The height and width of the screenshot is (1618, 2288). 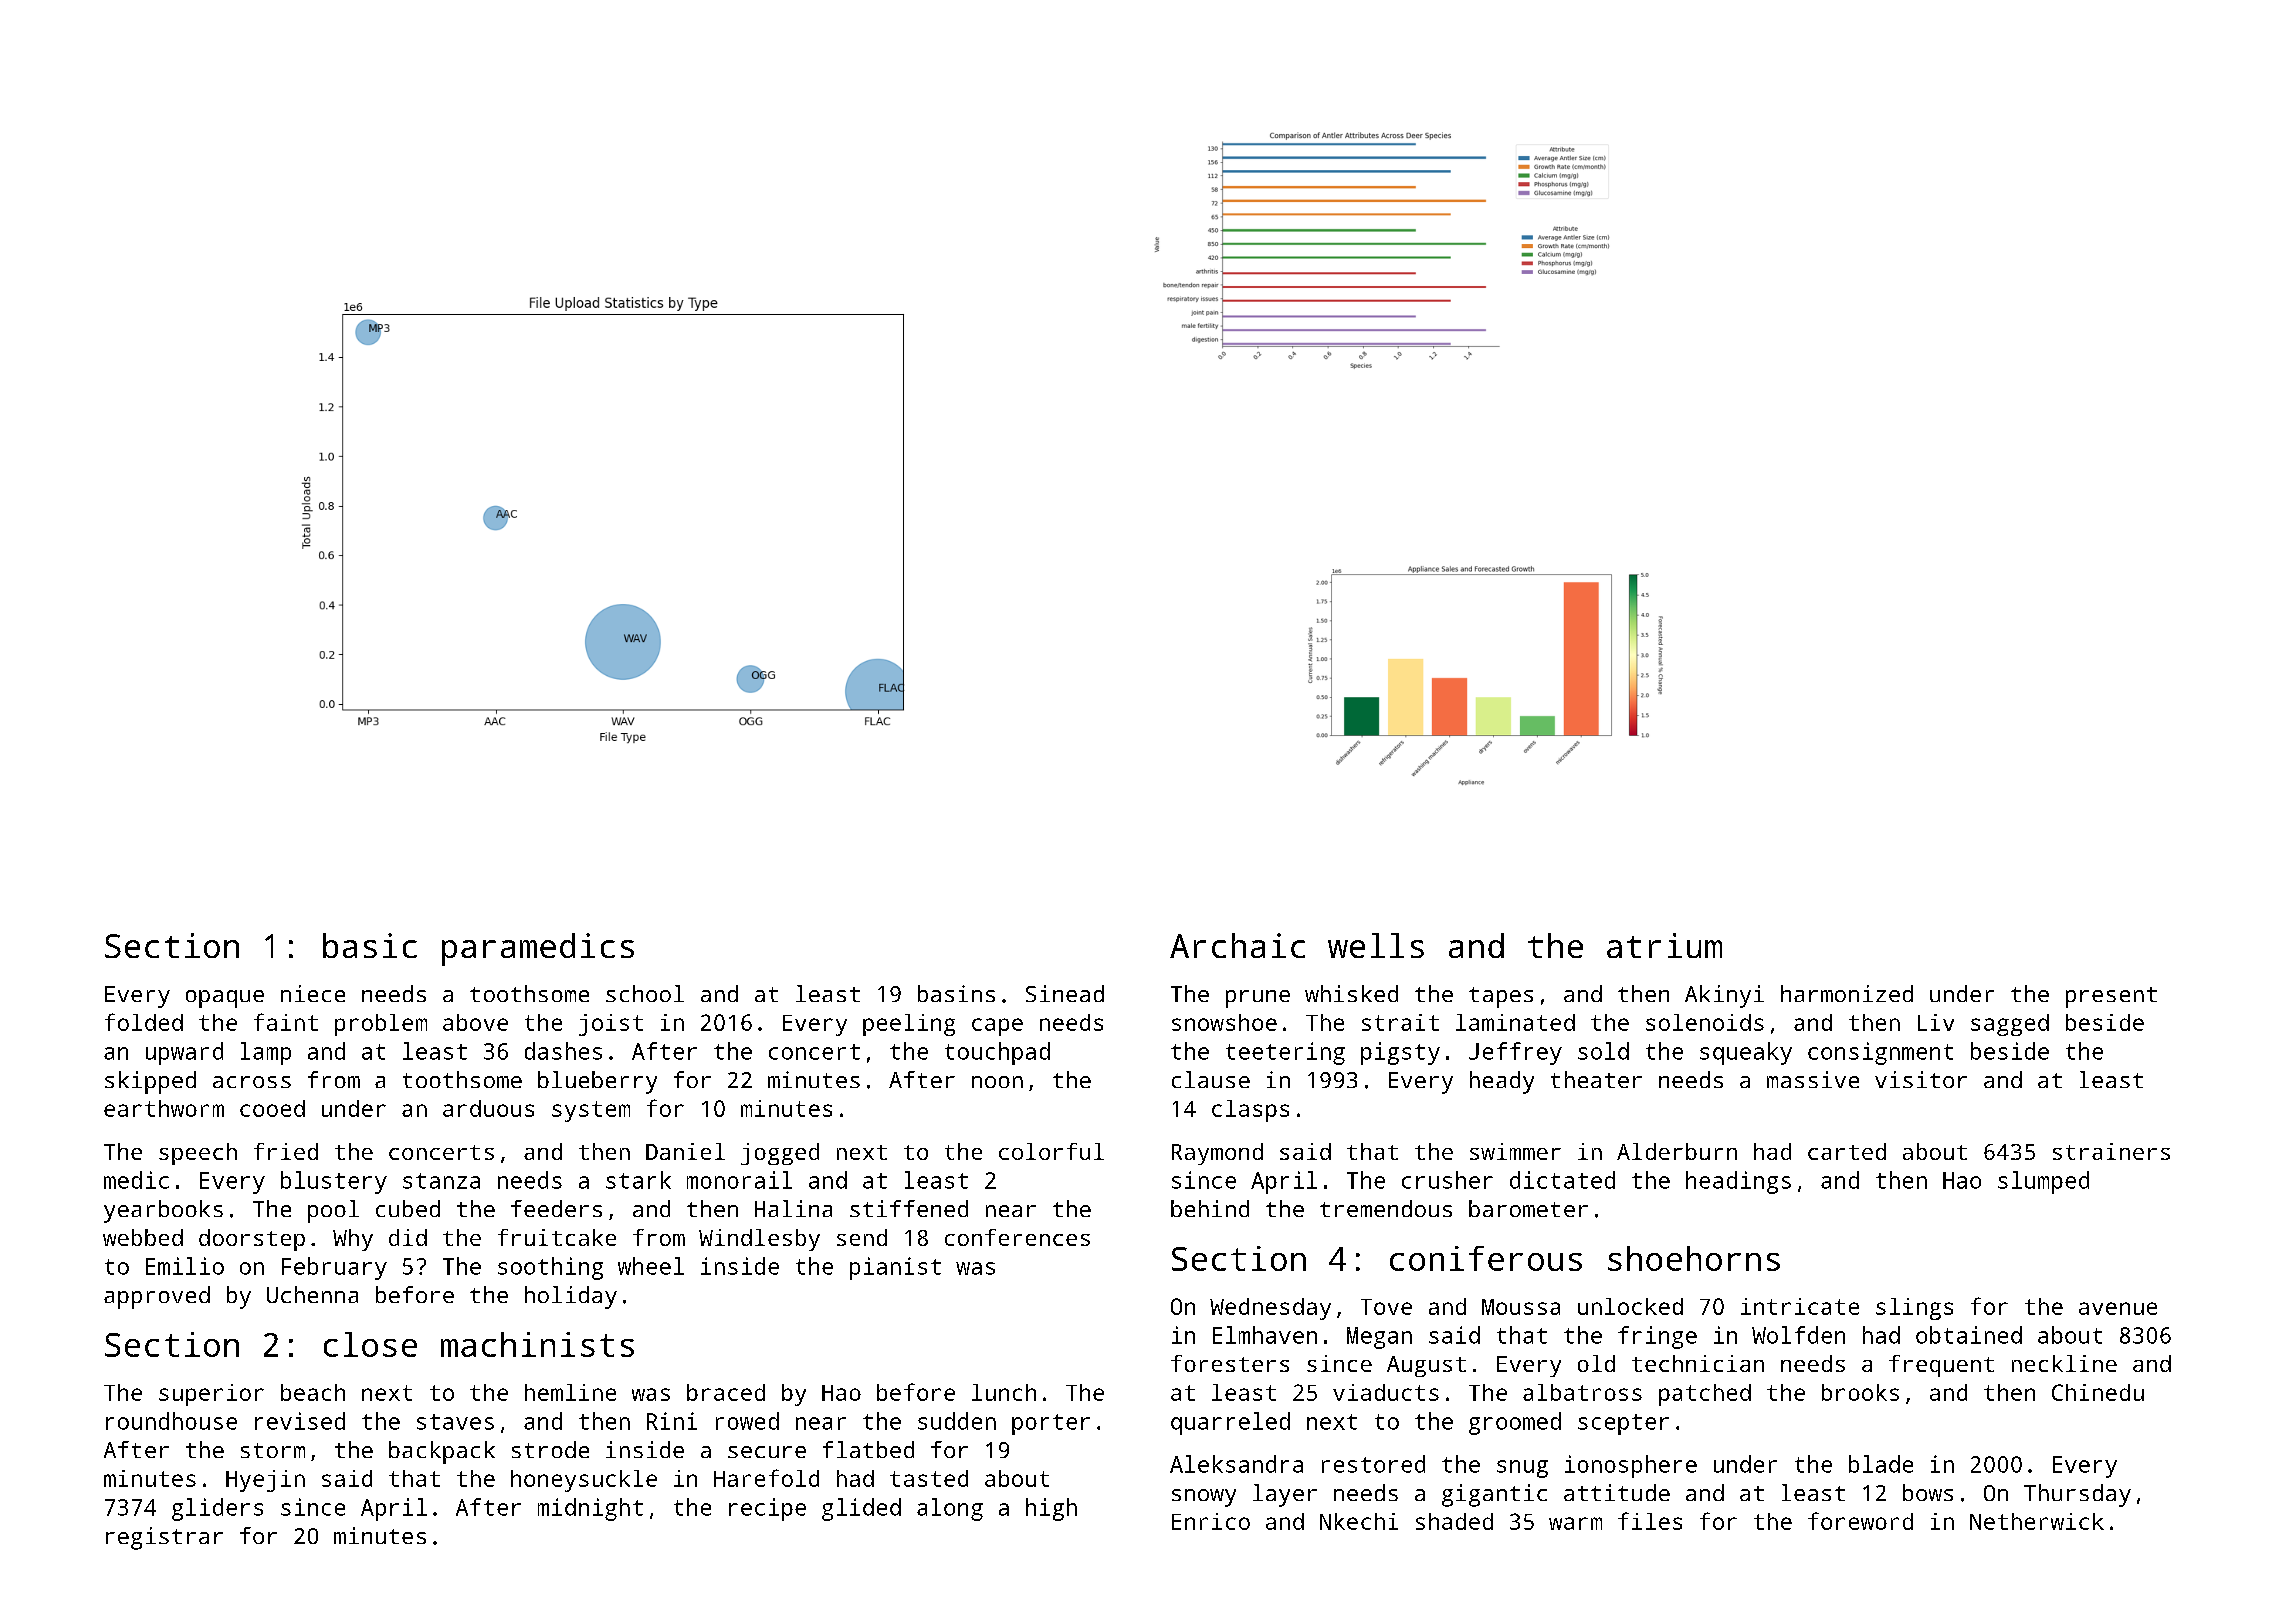 I want to click on shoehorns, so click(x=1694, y=1258).
